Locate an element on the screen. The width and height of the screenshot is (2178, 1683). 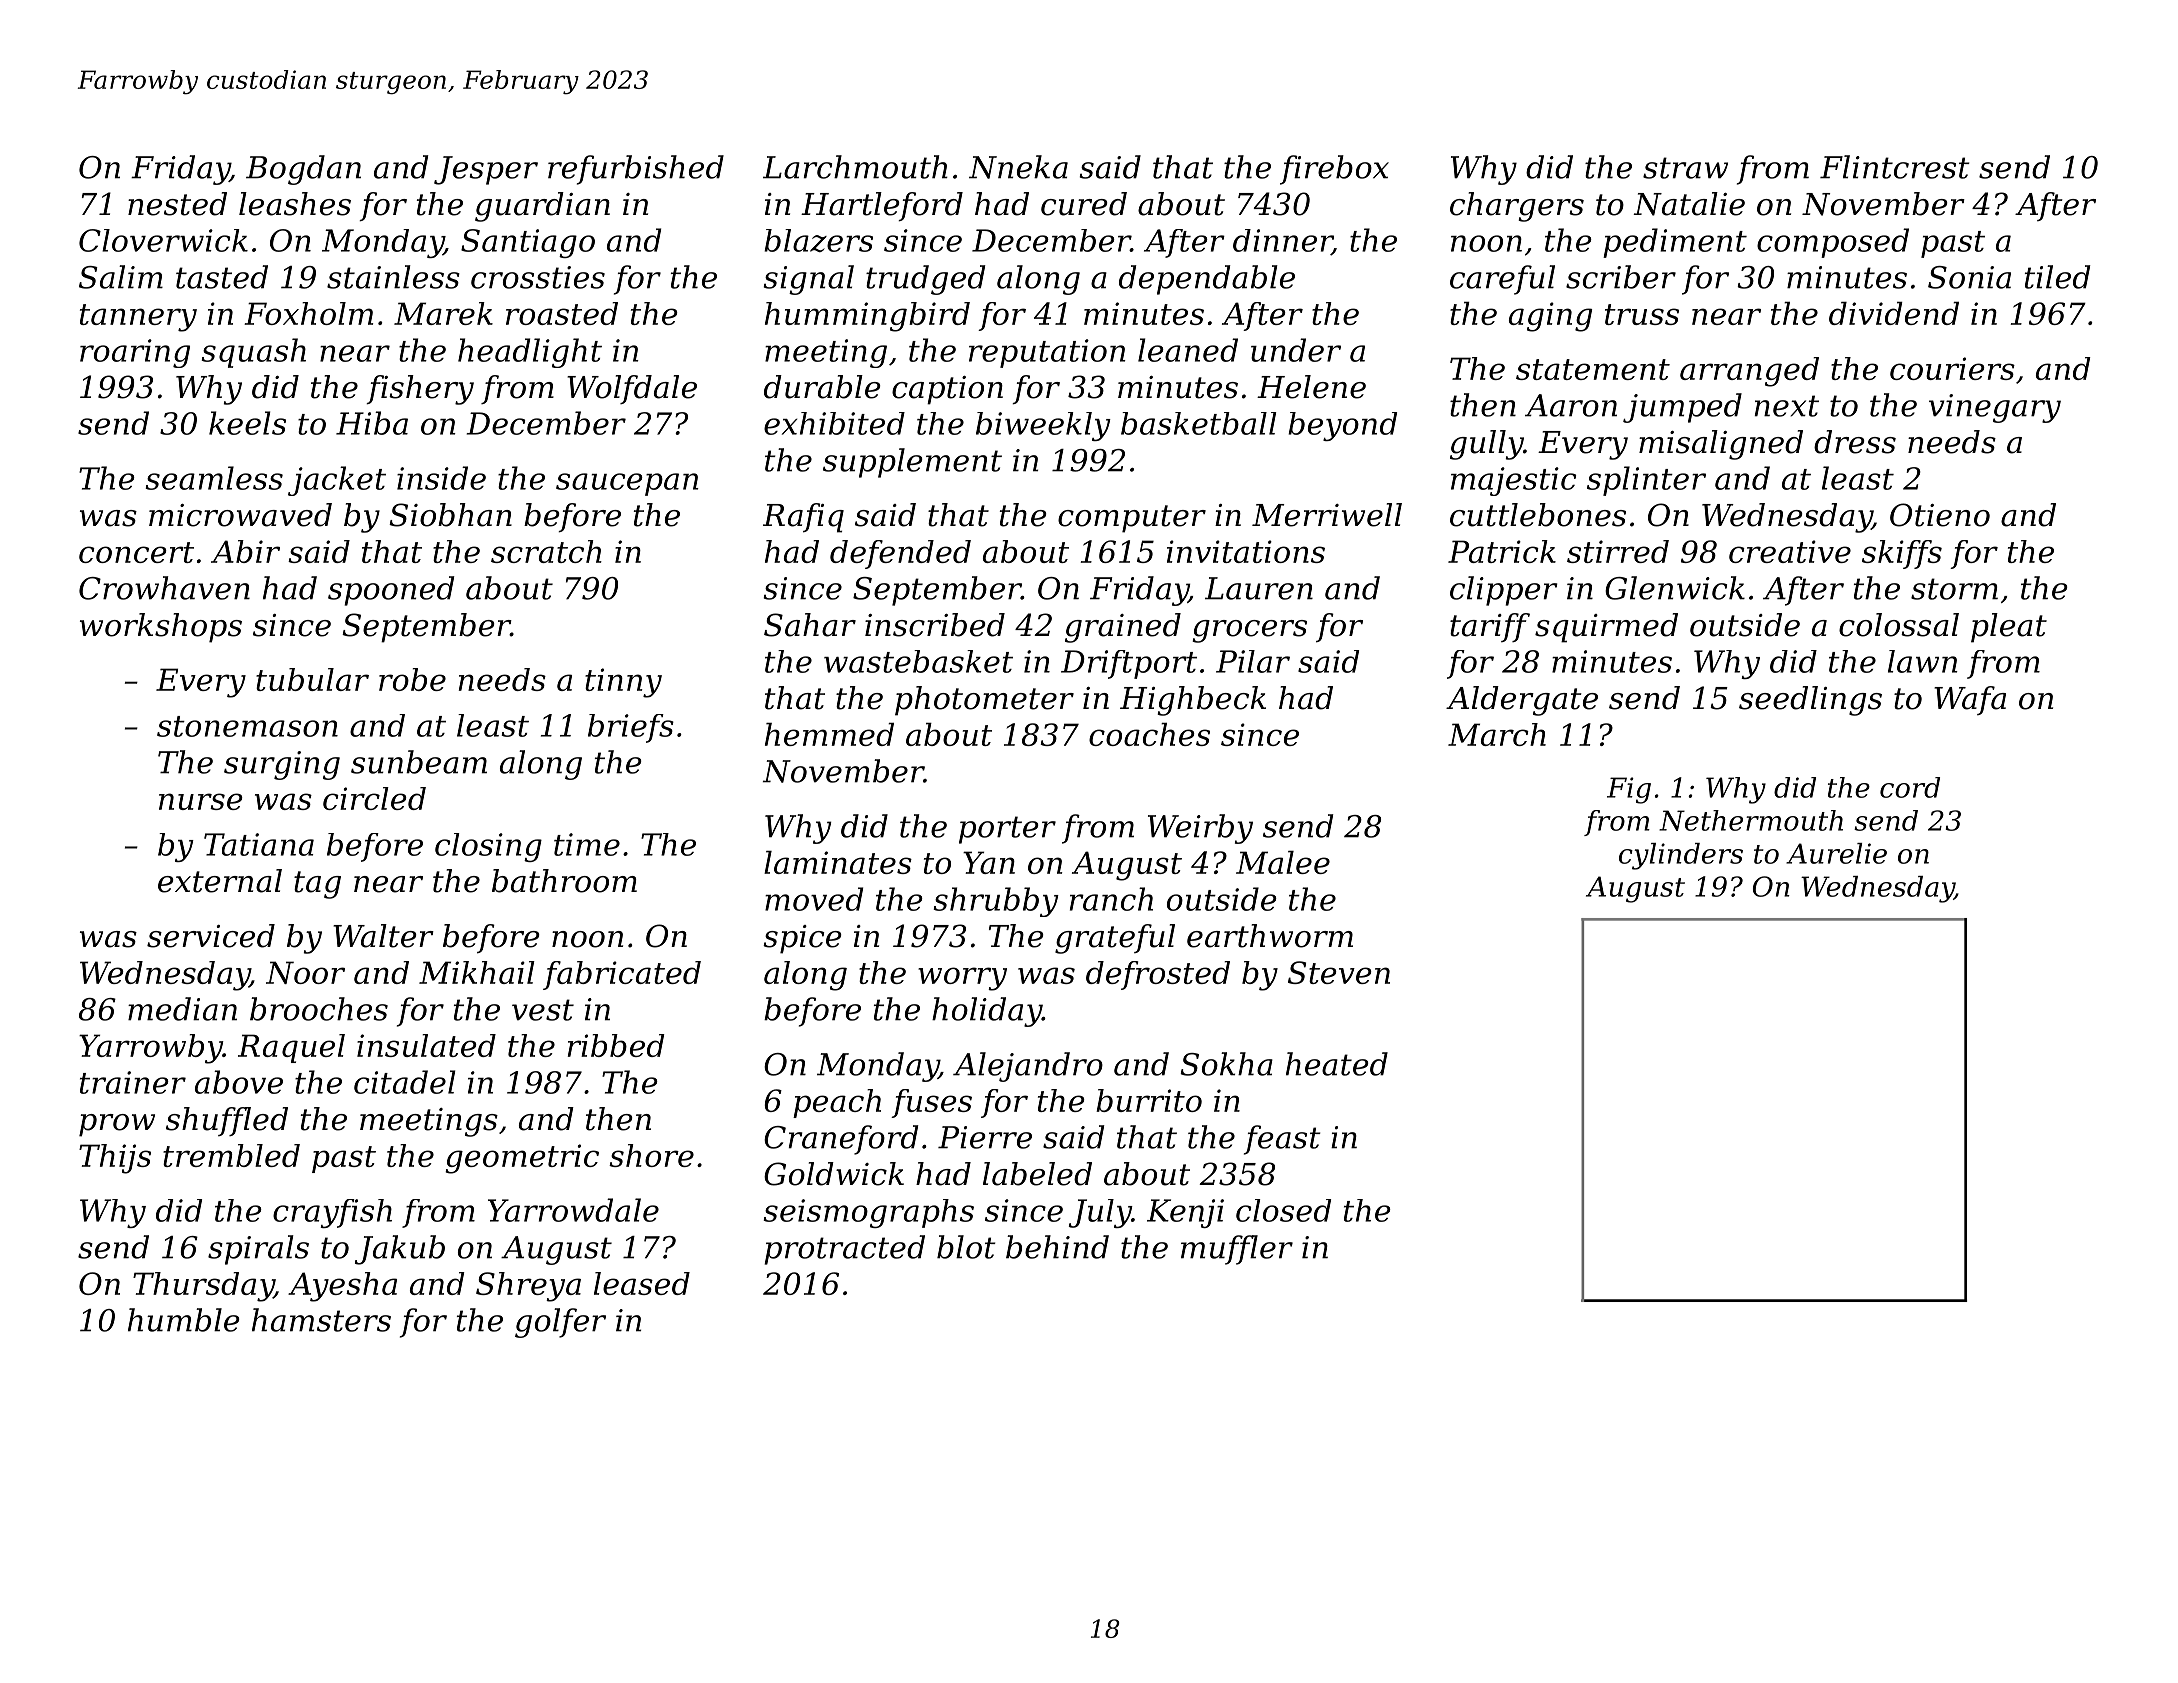
reputation is located at coordinates (1047, 353).
